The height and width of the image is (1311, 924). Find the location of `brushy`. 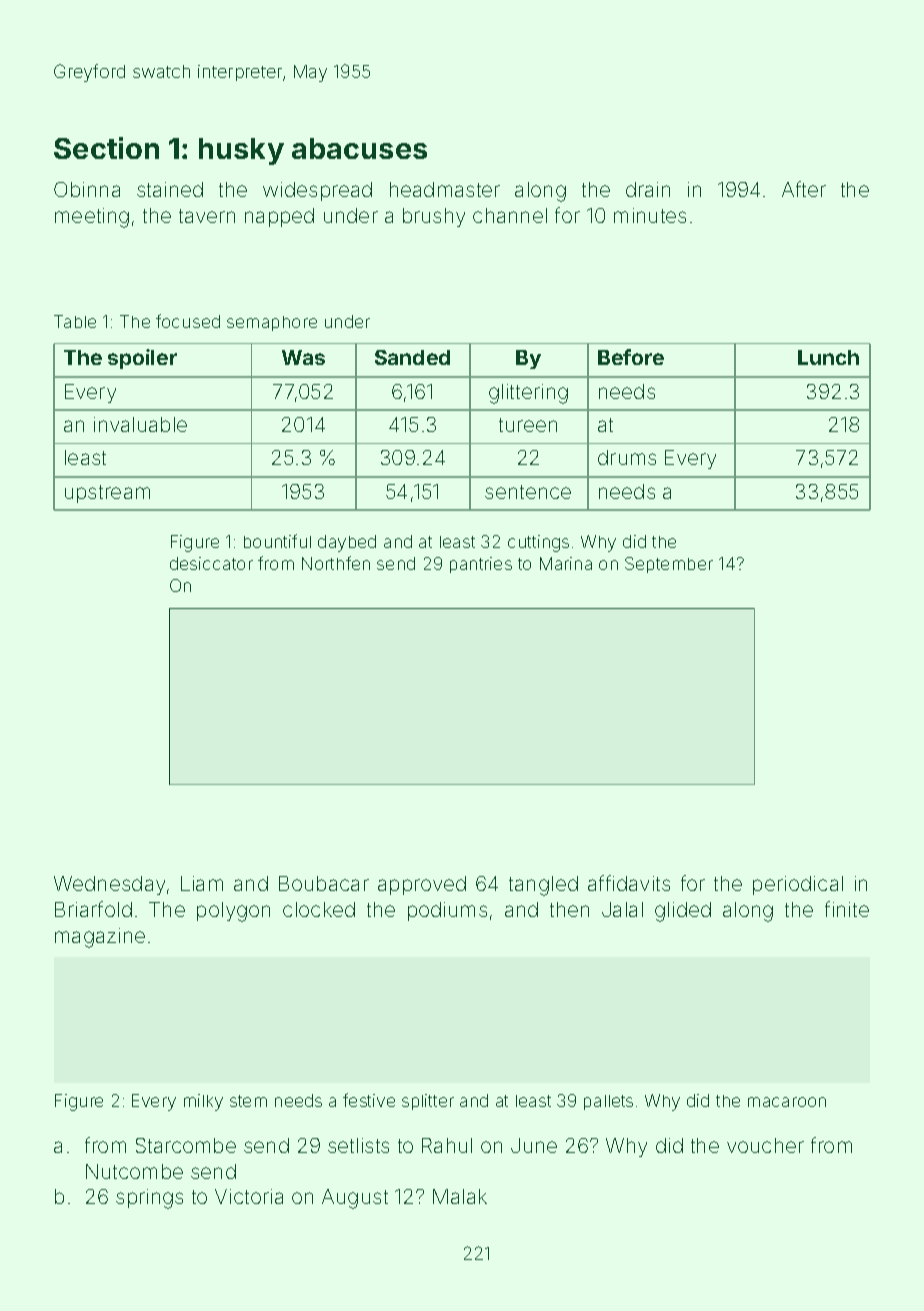

brushy is located at coordinates (434, 217).
